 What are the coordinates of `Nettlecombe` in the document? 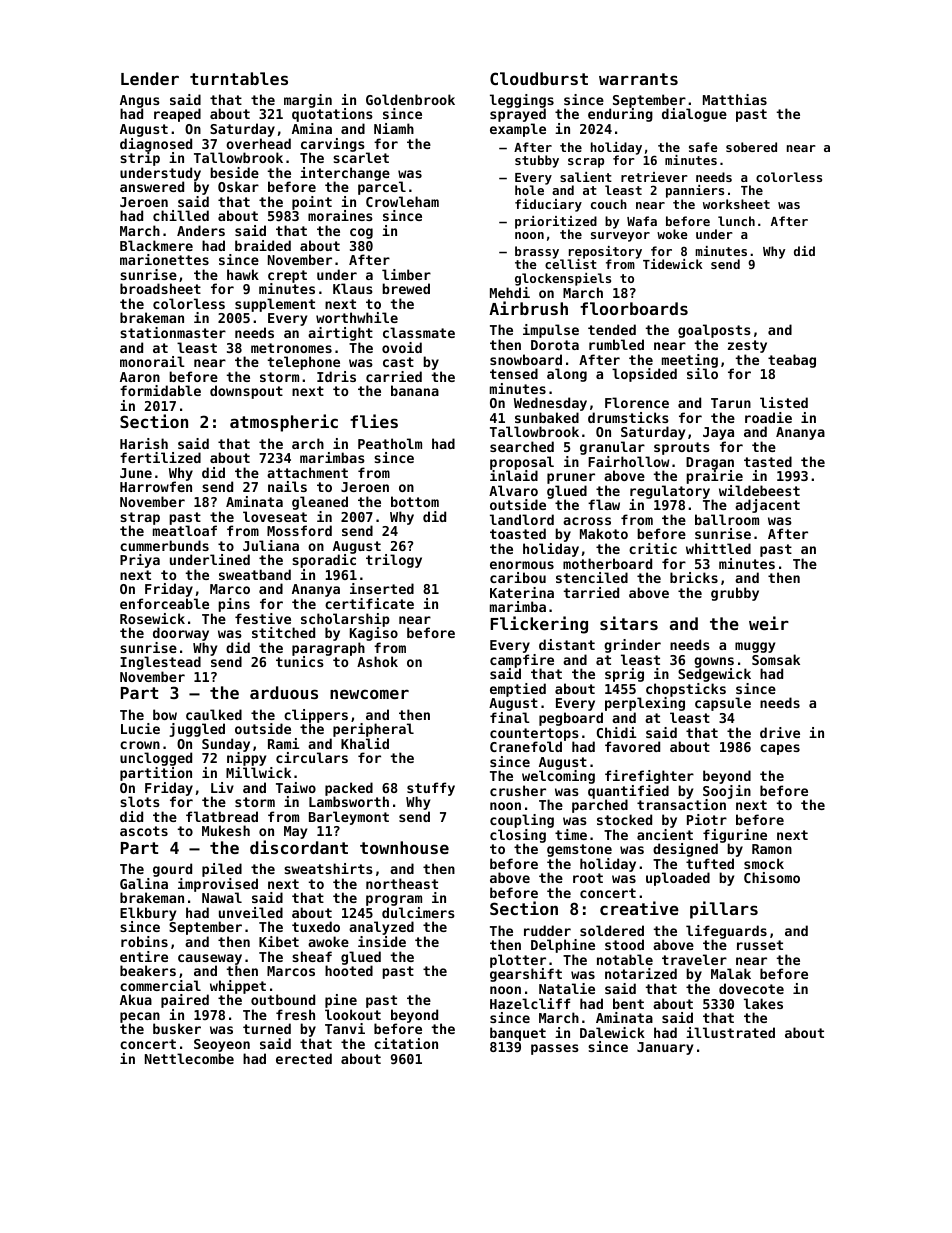 It's located at (189, 1058).
